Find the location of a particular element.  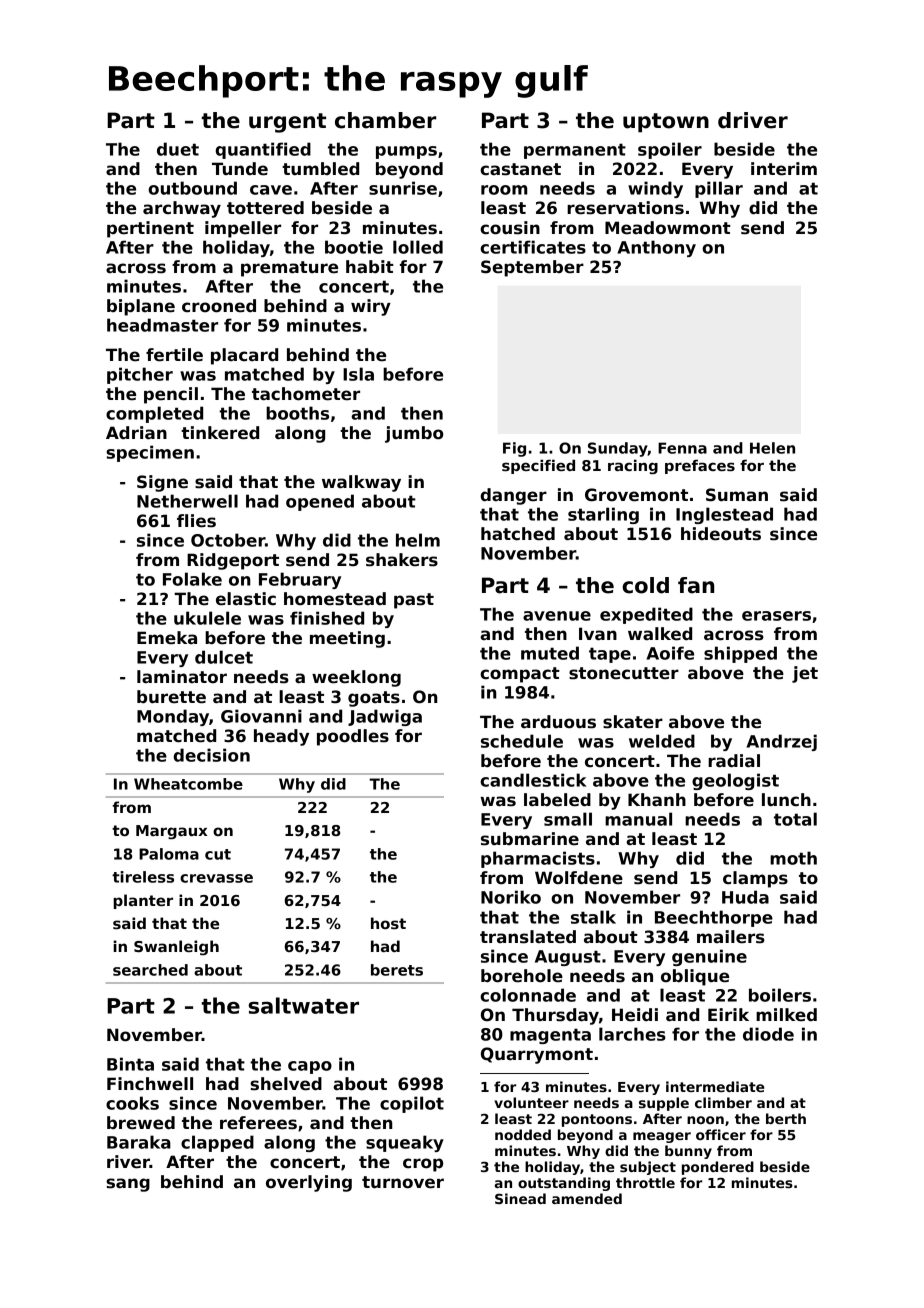

ukulele is located at coordinates (207, 618).
